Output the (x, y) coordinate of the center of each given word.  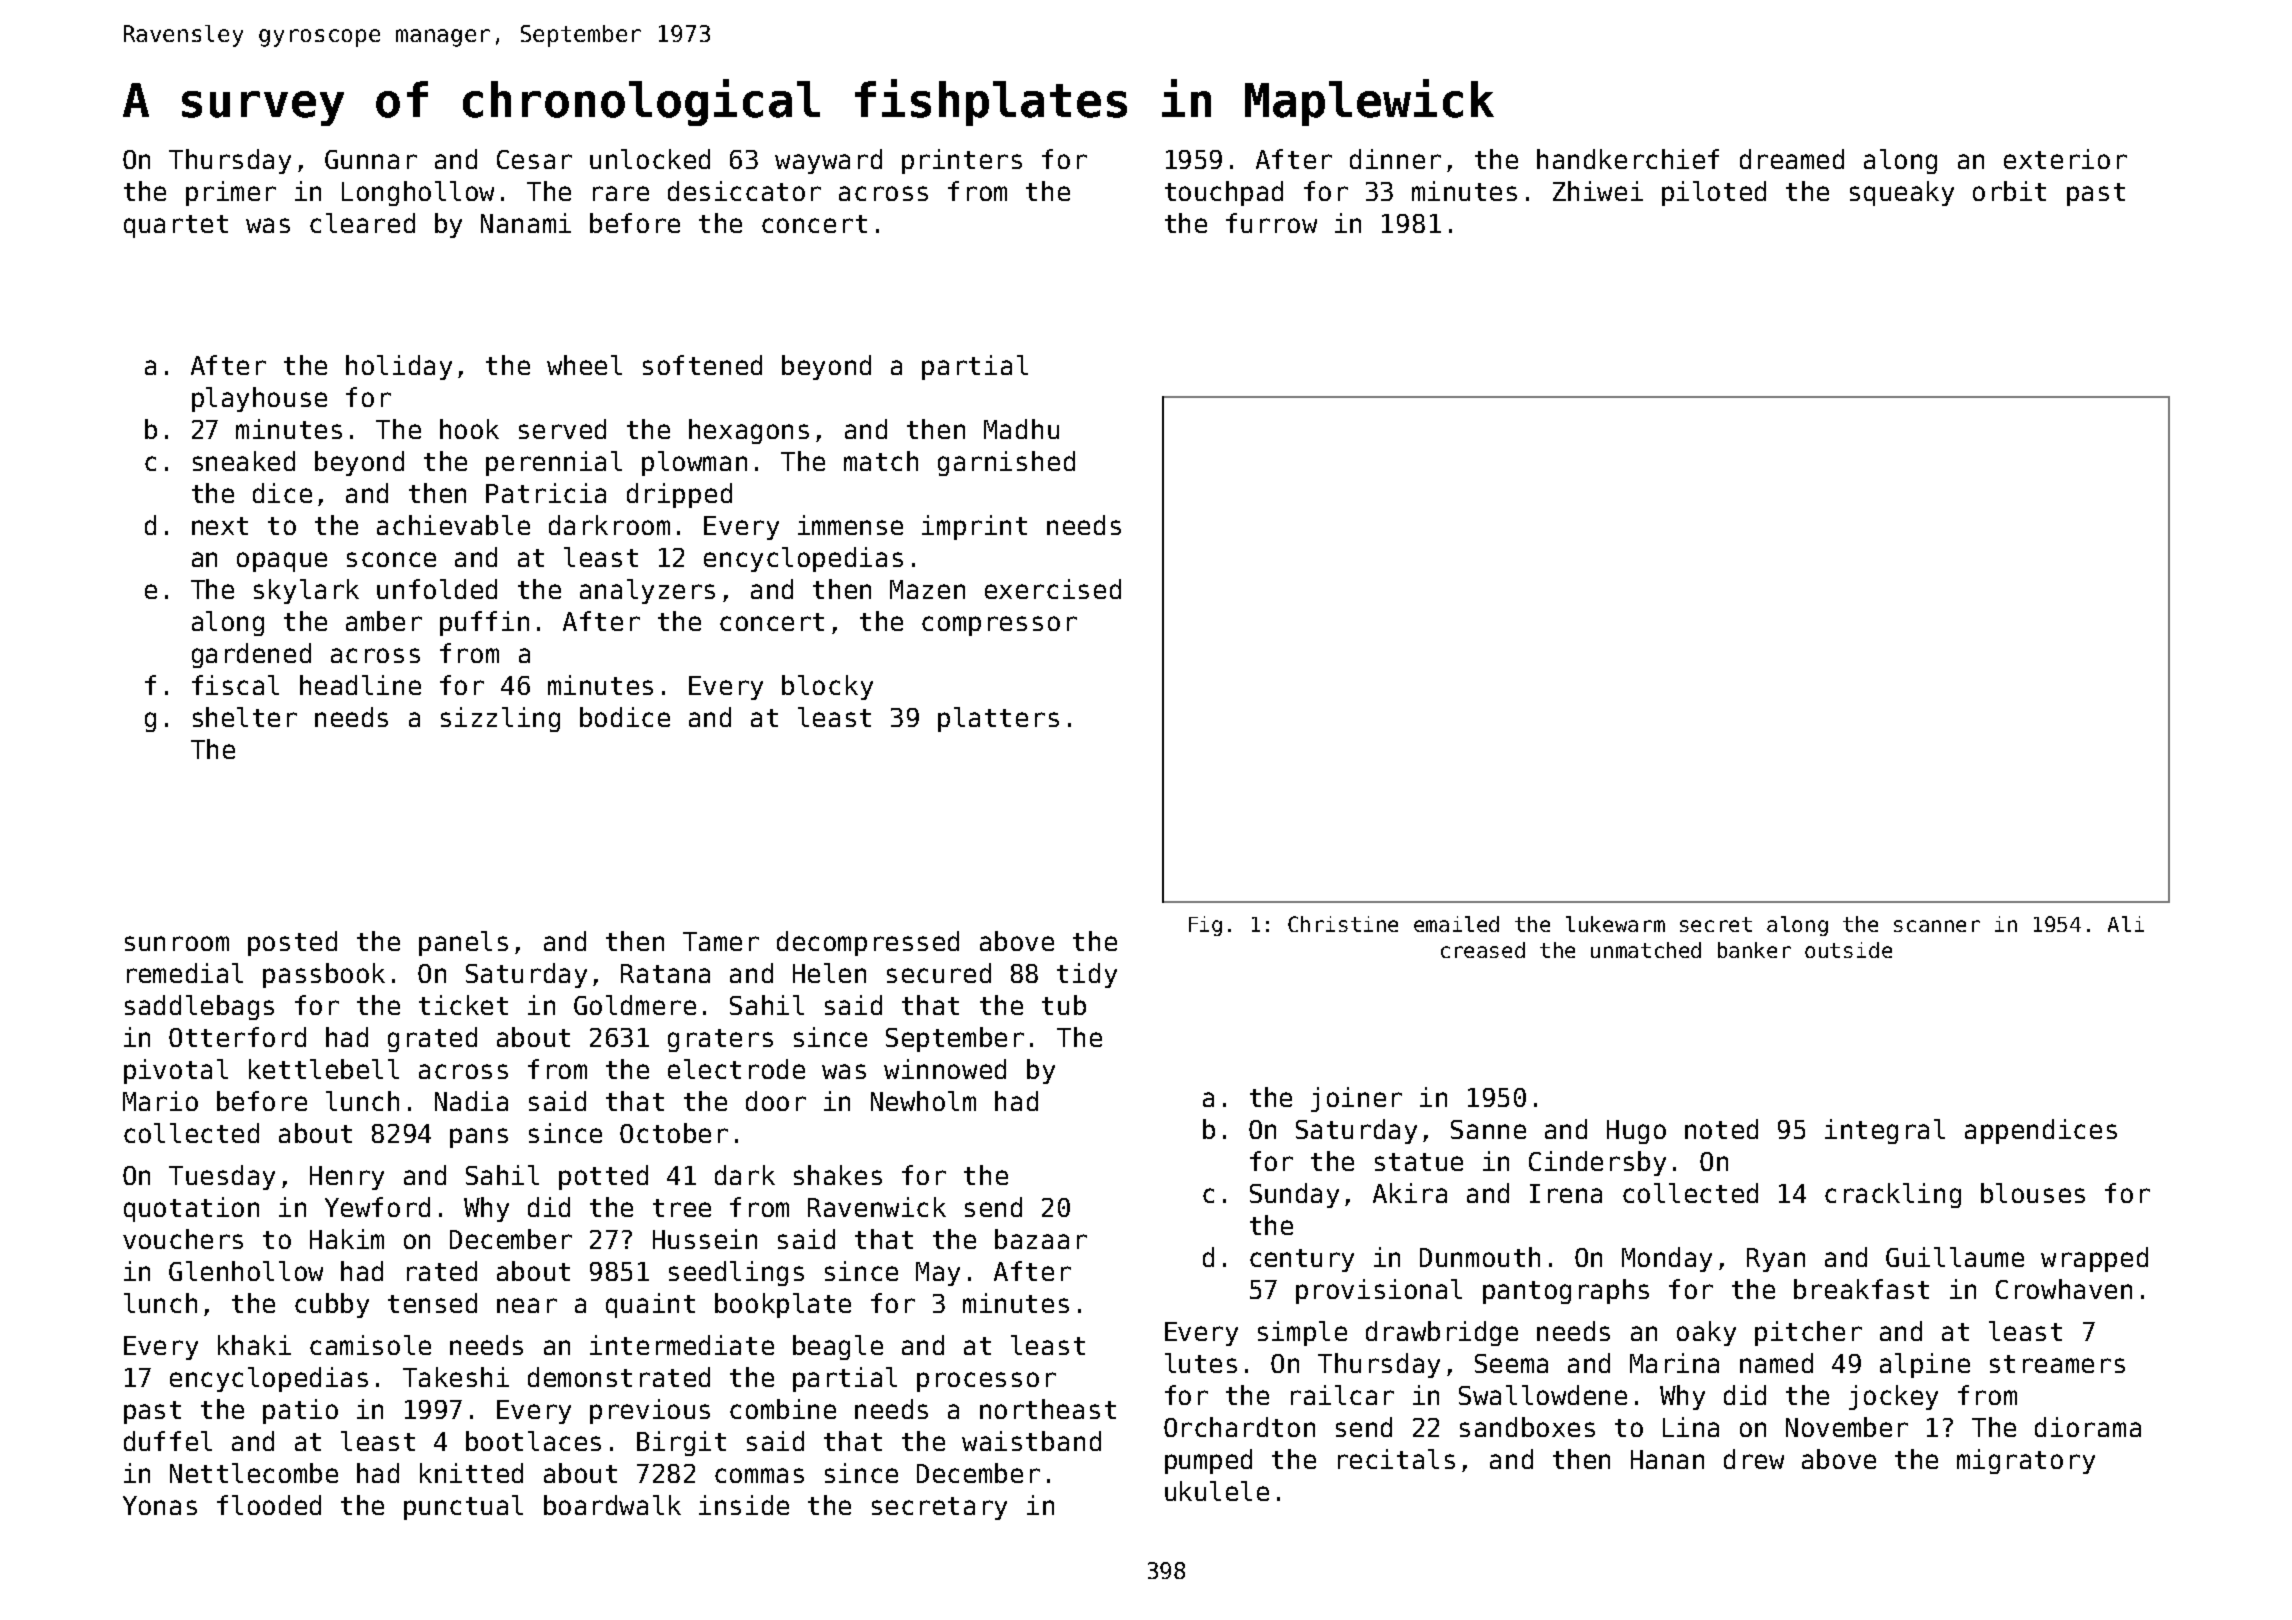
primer (231, 193)
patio (300, 1411)
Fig (1205, 926)
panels (463, 943)
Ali (2126, 924)
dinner (1395, 159)
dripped (679, 495)
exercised (1053, 589)
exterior (2065, 159)
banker (1754, 950)
